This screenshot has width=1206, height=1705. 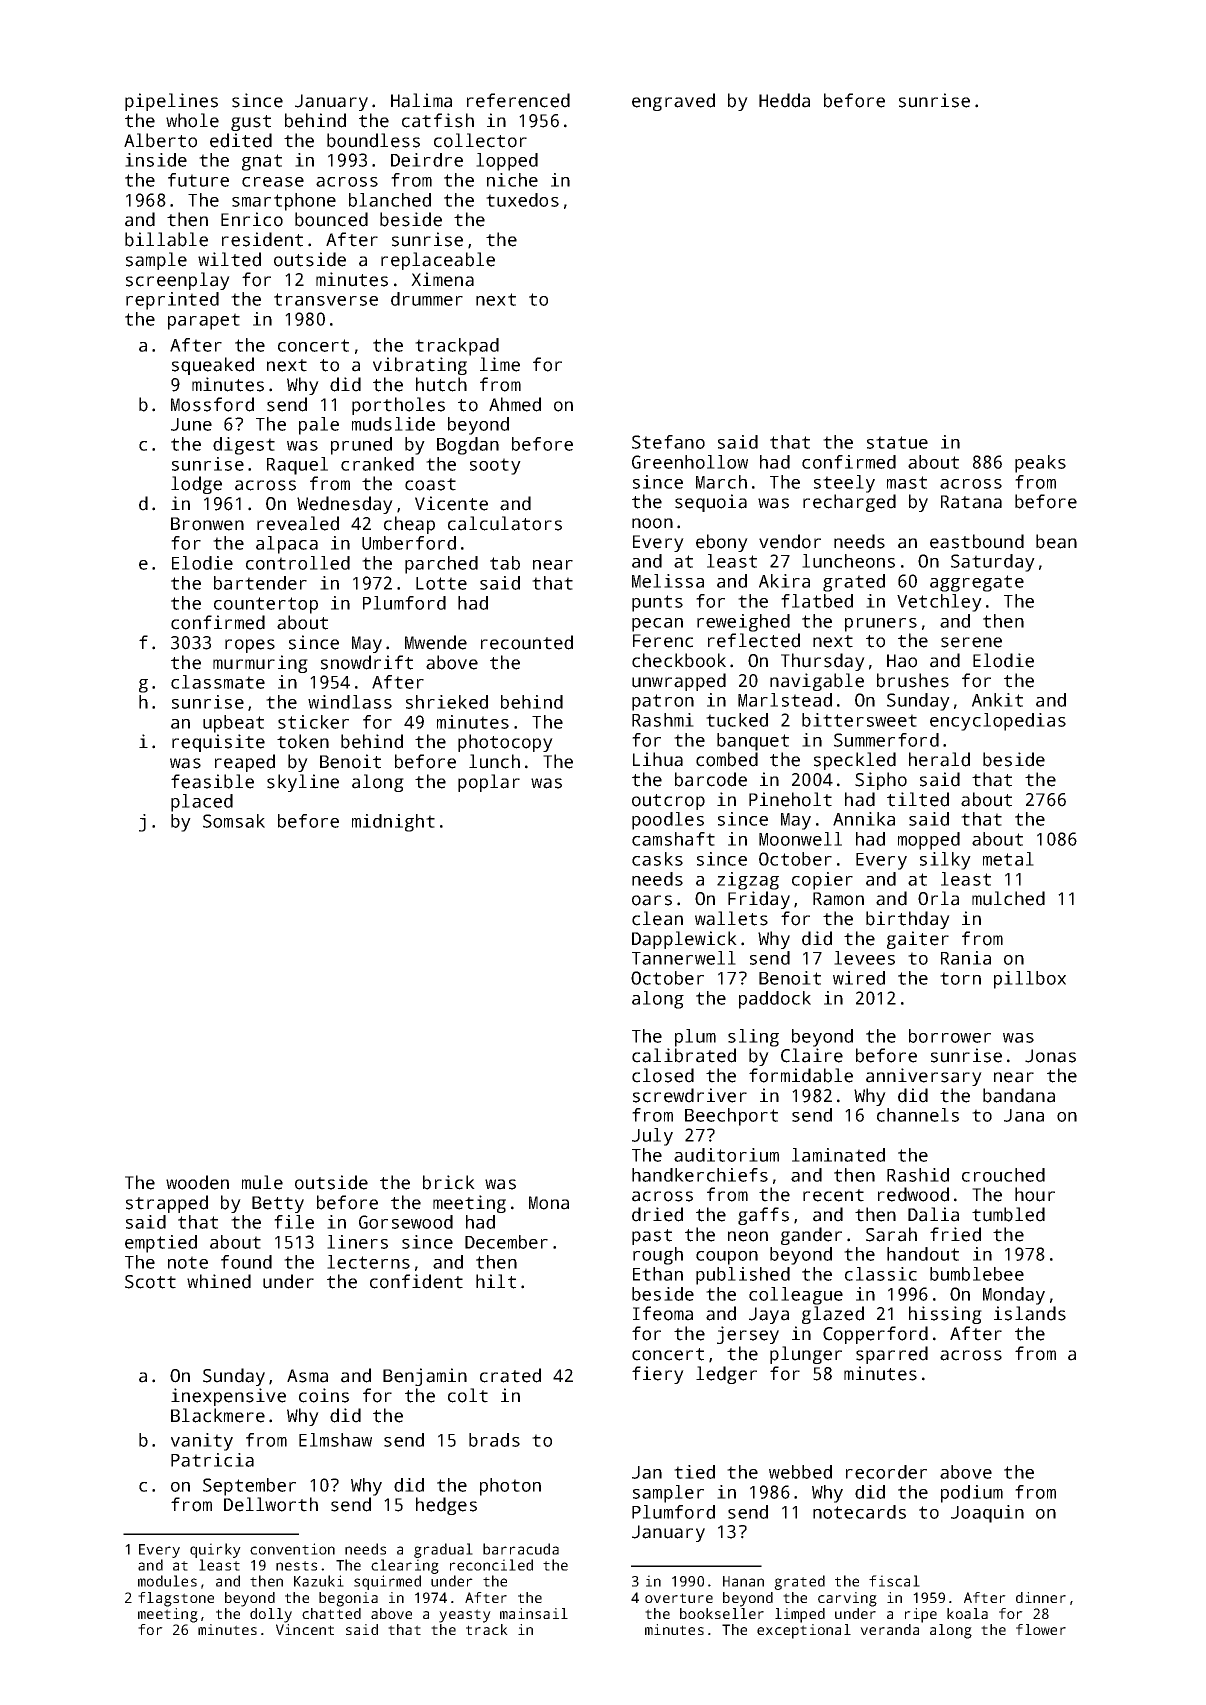 What do you see at coordinates (234, 821) in the screenshot?
I see `Somsak` at bounding box center [234, 821].
